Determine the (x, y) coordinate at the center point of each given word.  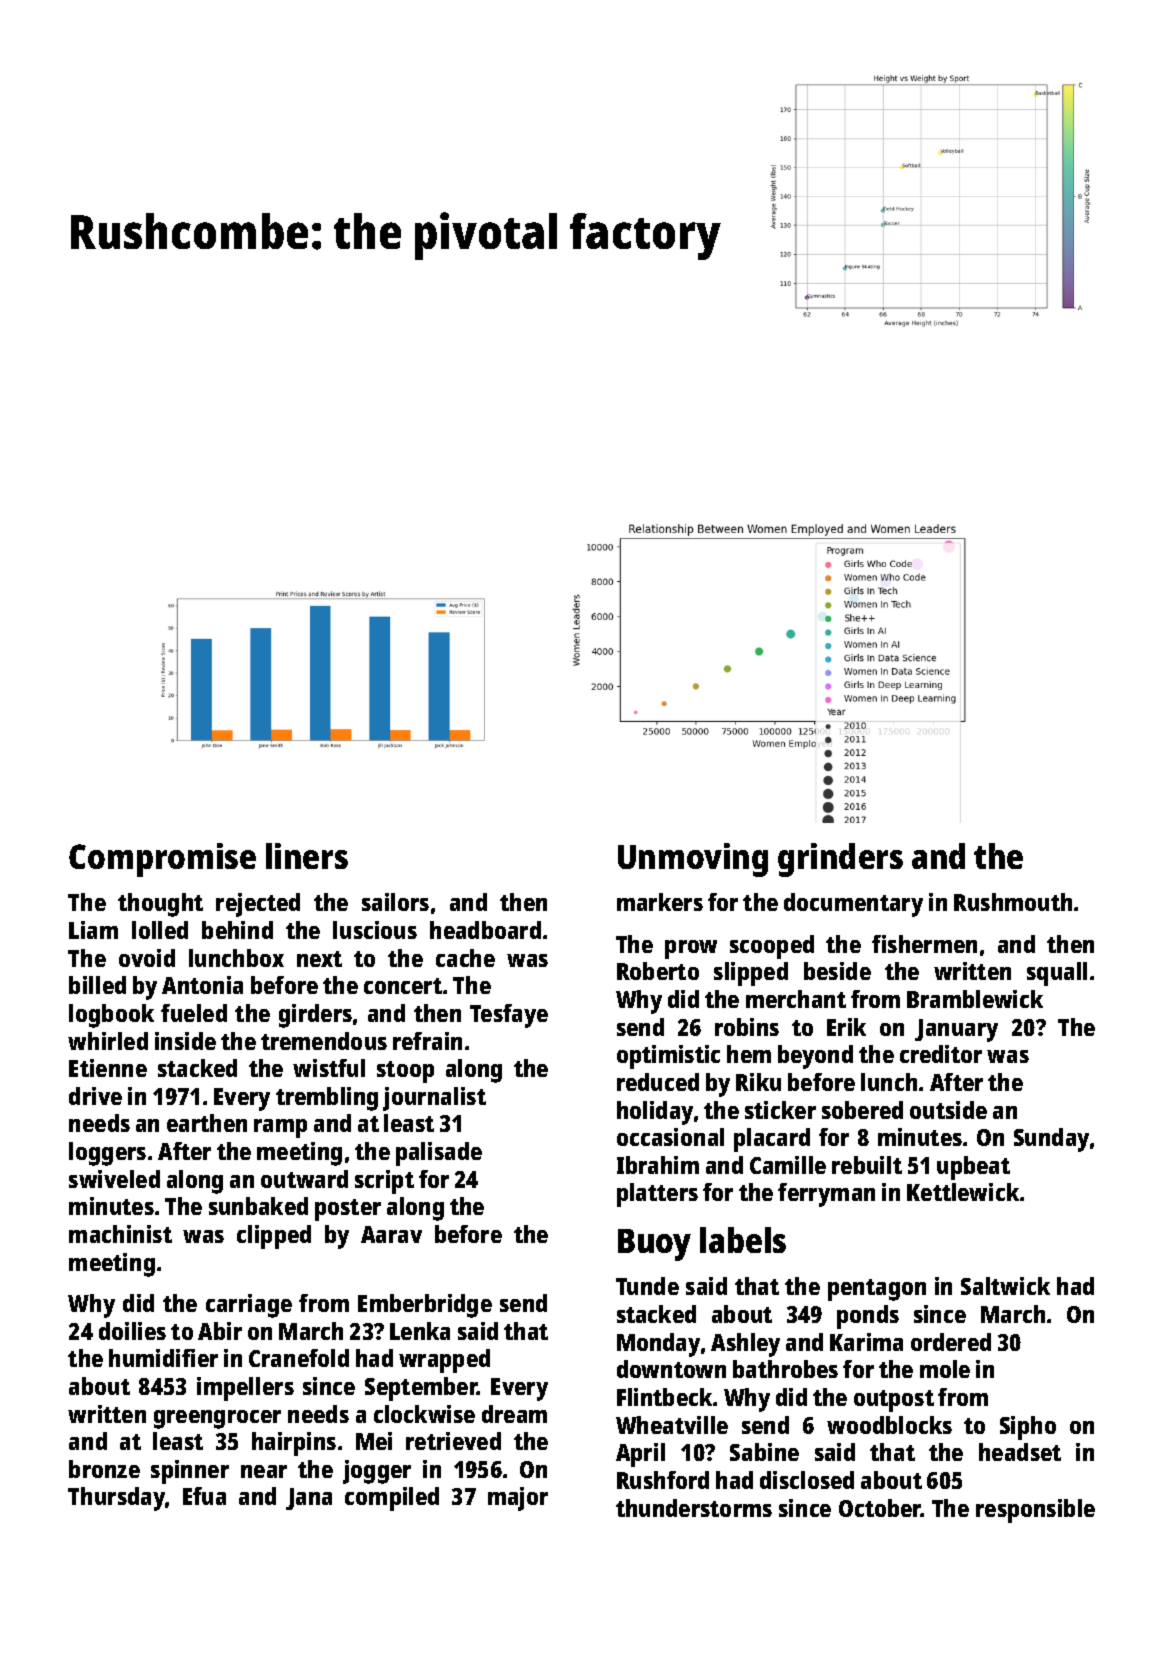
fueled (194, 1013)
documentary (853, 905)
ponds (868, 1317)
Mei (374, 1441)
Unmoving (693, 860)
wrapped (444, 1361)
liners (307, 856)
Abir (220, 1331)
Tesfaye (509, 1016)
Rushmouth (1013, 902)
